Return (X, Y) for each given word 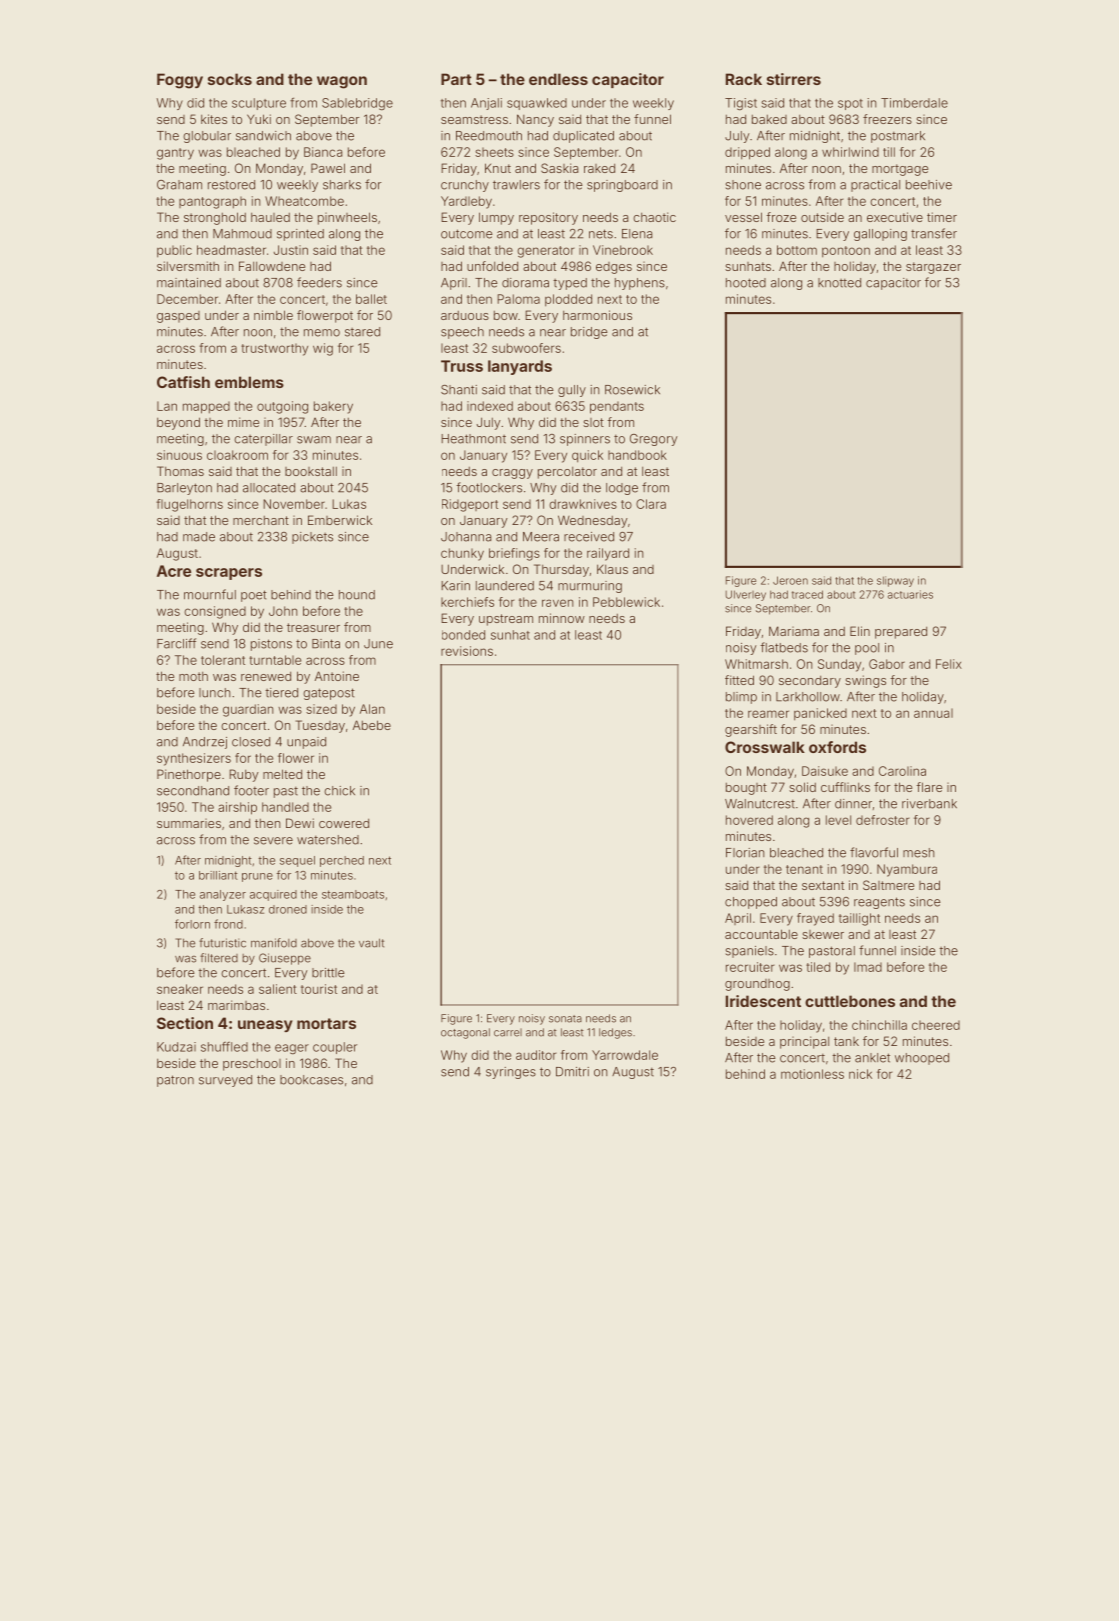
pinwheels (347, 218)
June (378, 644)
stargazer (933, 268)
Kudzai (176, 1047)
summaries (189, 823)
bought (746, 789)
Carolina (902, 771)
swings (865, 681)
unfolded (492, 266)
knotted (839, 283)
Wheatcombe (304, 201)
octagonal (465, 1033)
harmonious (597, 315)
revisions (467, 651)
